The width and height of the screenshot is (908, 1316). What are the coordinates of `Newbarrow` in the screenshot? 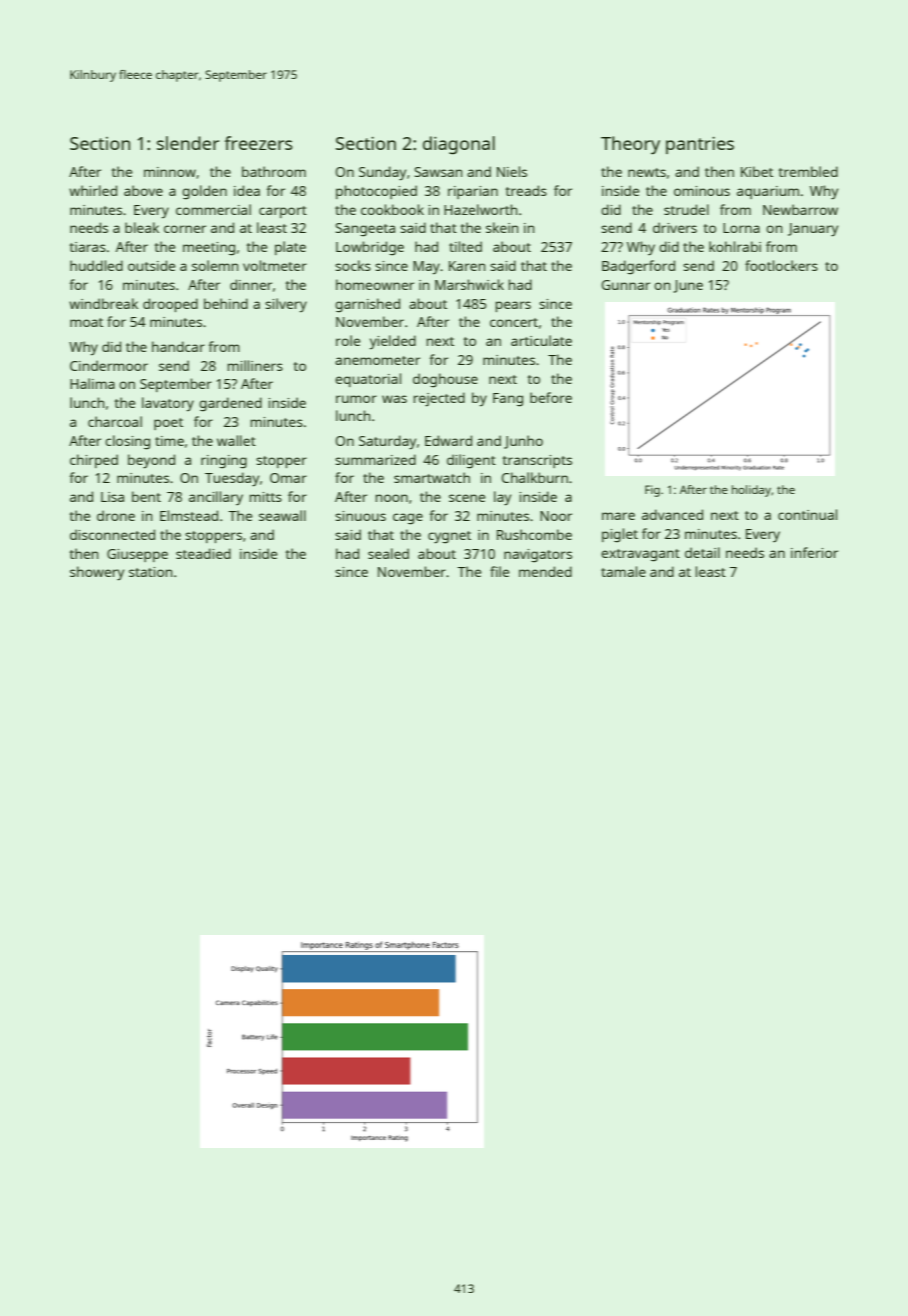 It's located at (800, 209).
